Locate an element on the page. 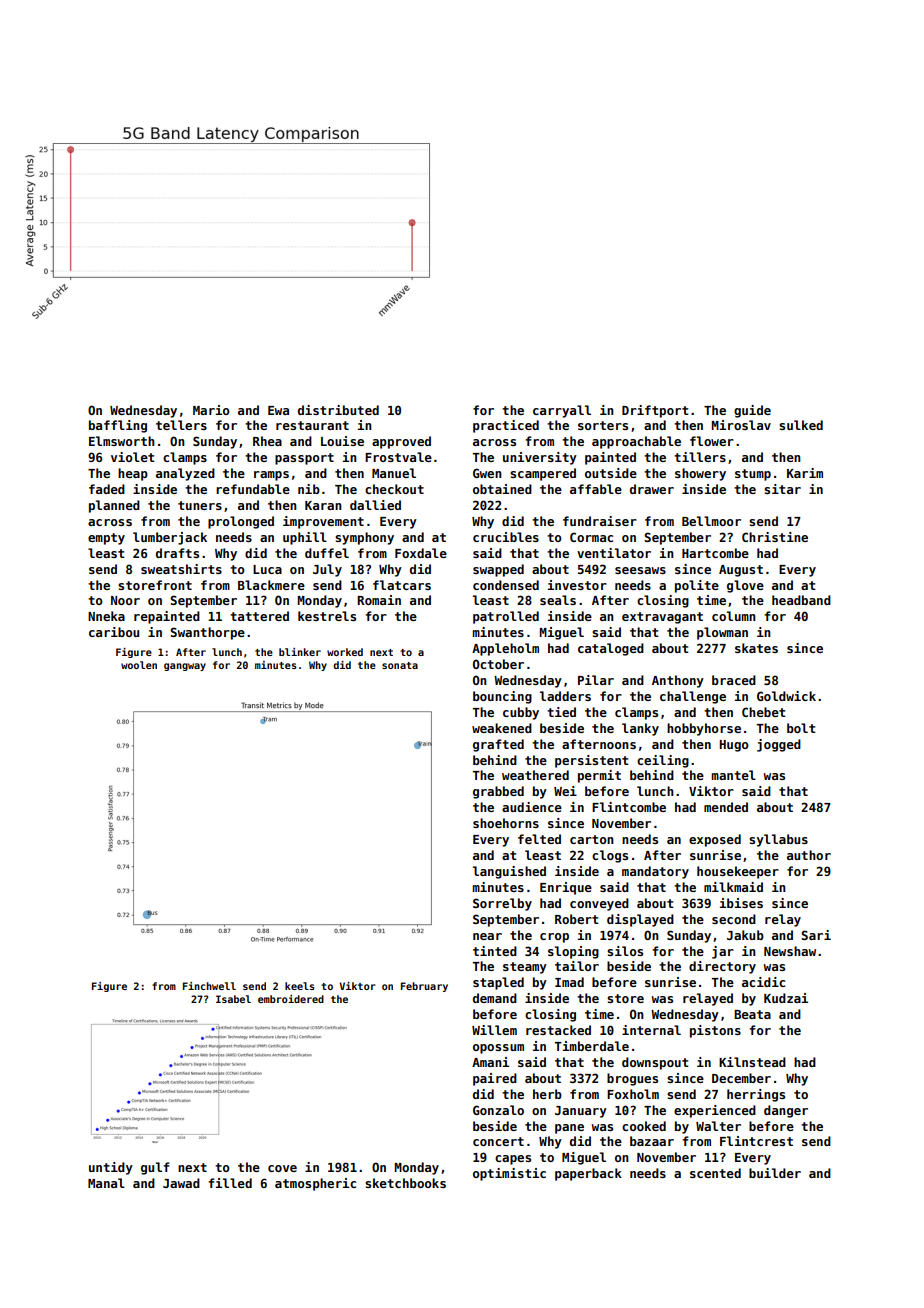  crop is located at coordinates (554, 938).
